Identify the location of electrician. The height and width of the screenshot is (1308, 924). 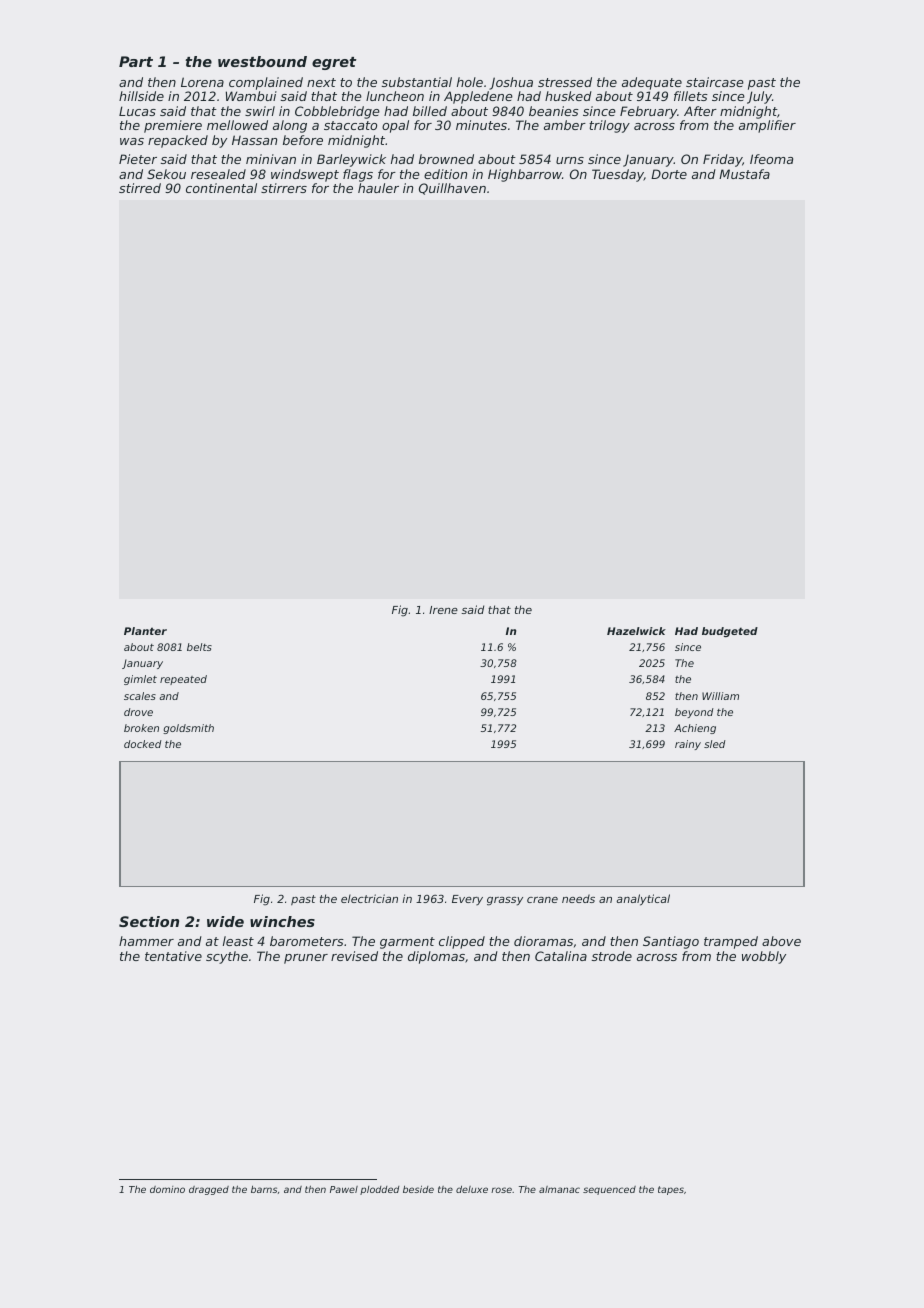
(369, 898).
